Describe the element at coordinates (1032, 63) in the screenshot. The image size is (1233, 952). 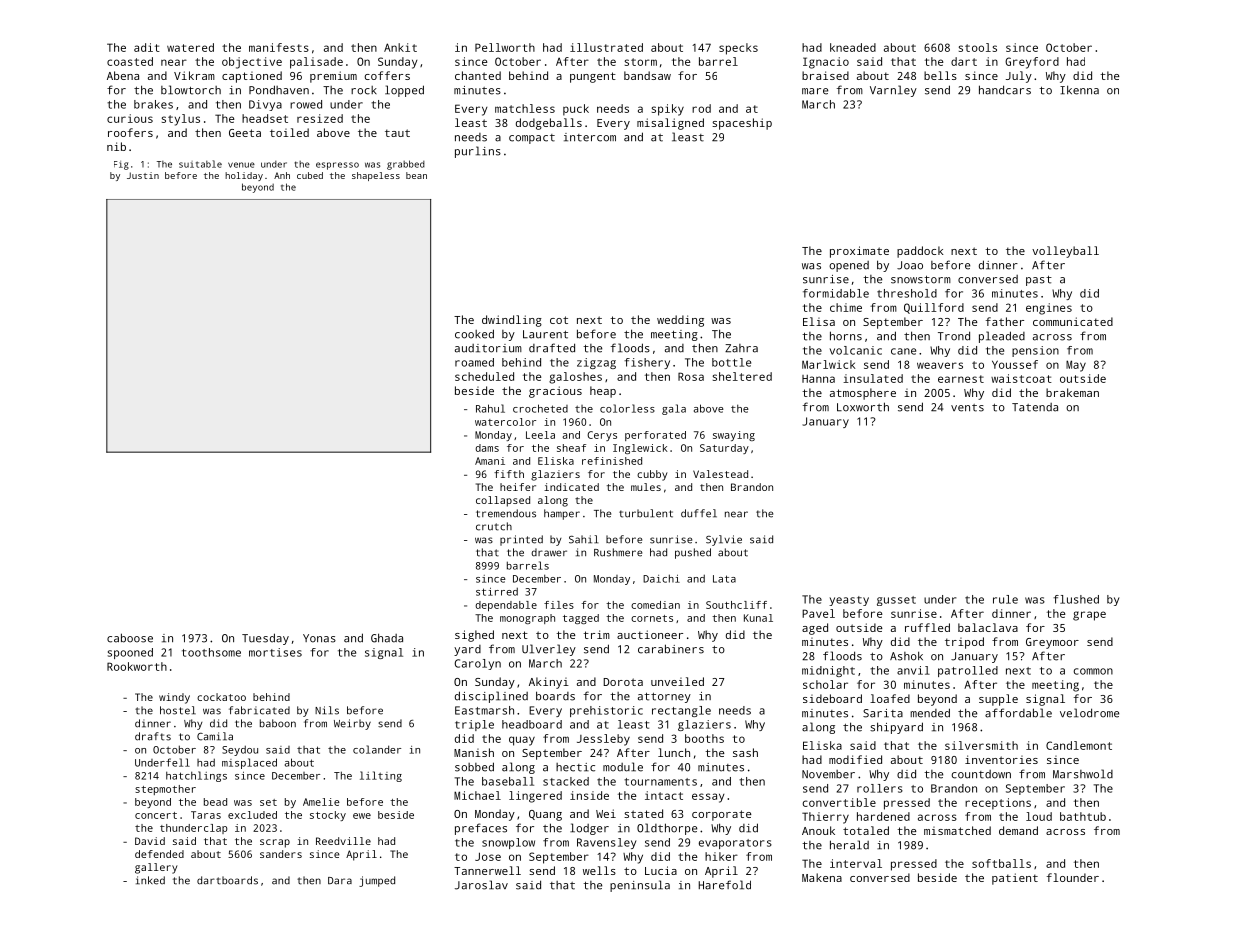
I see `Greyford` at that location.
